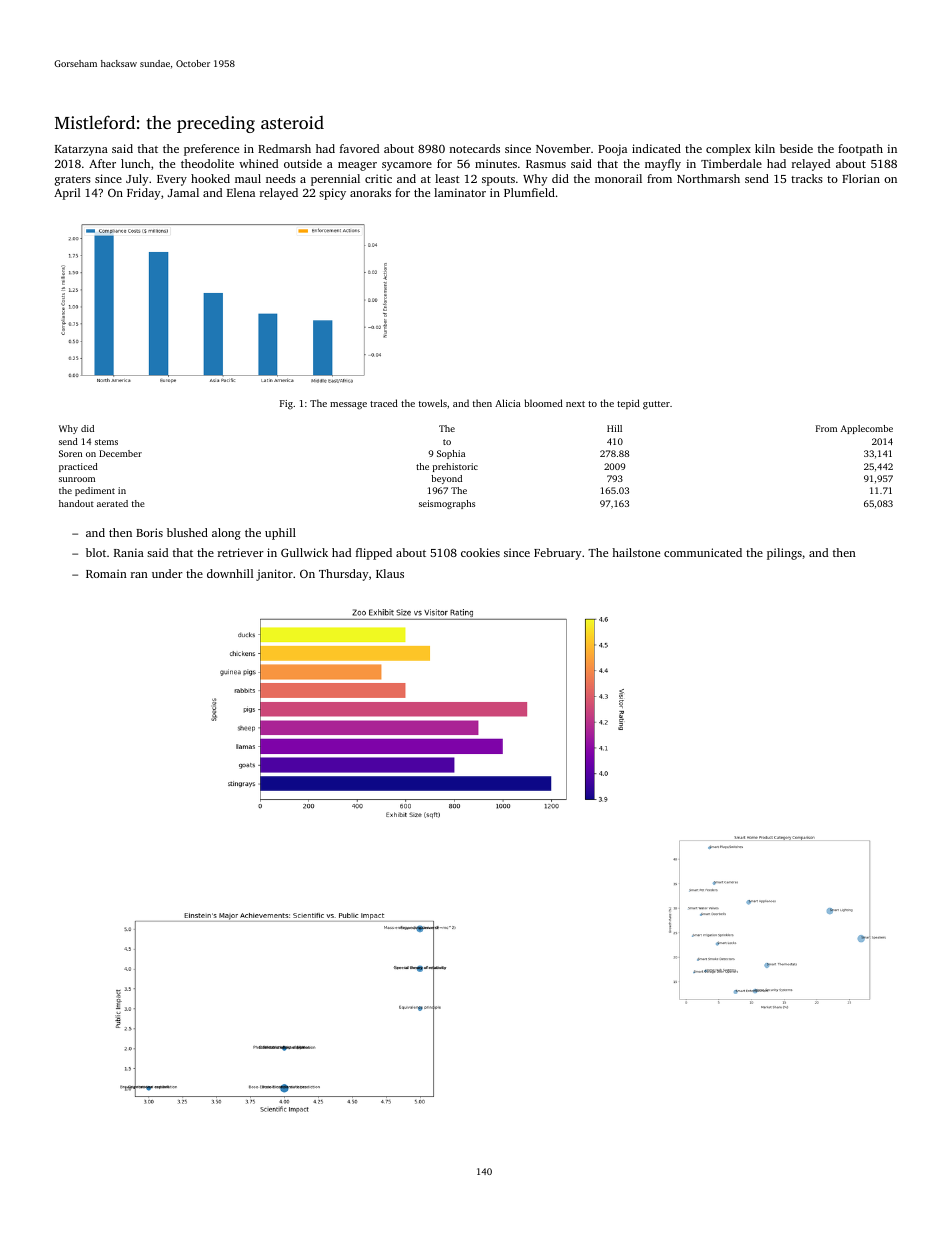 This image has width=952, height=1233. What do you see at coordinates (226, 534) in the image?
I see `along` at bounding box center [226, 534].
